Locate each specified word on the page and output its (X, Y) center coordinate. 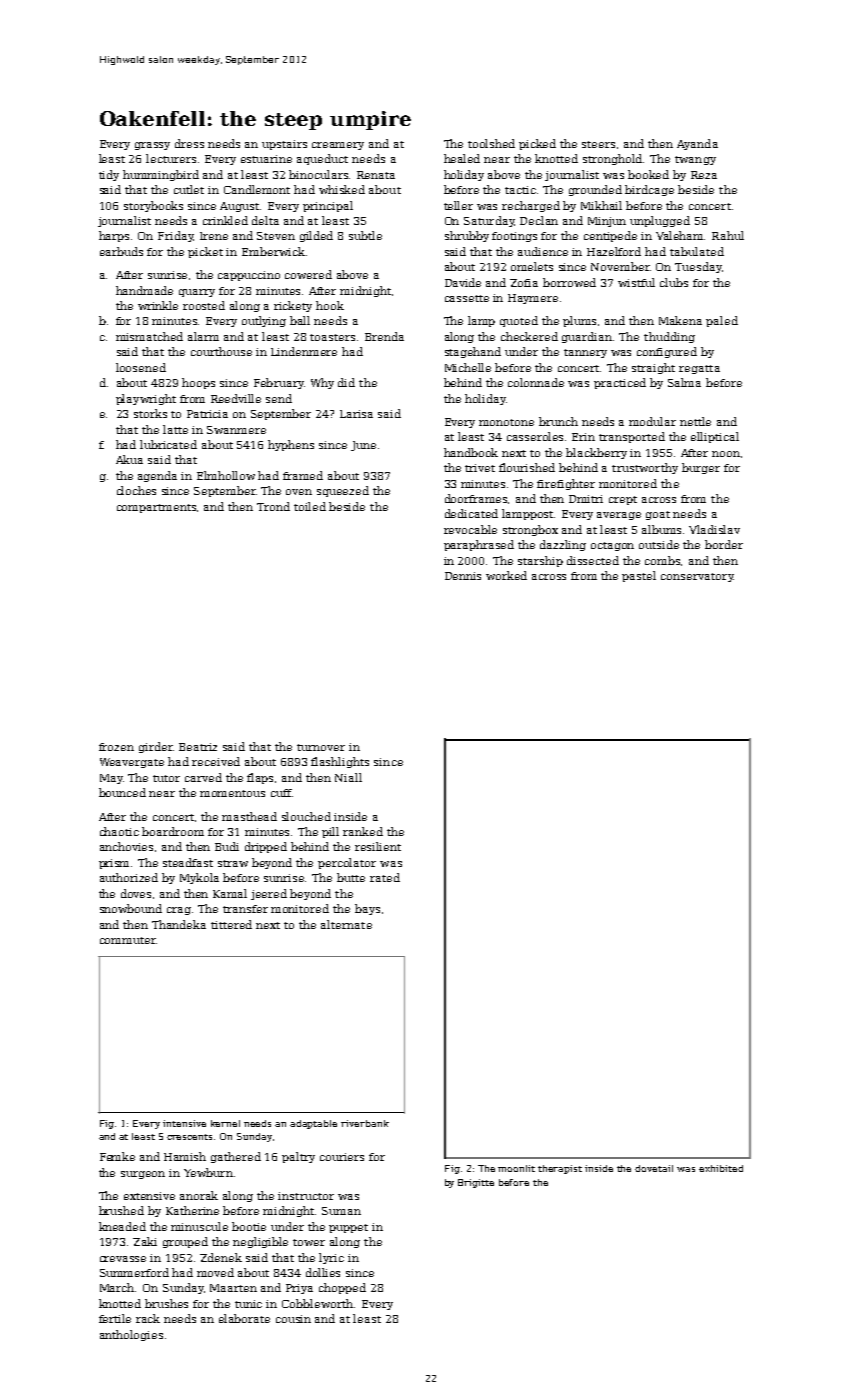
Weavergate (132, 763)
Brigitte (476, 1183)
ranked (363, 831)
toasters (332, 337)
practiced (620, 383)
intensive (184, 1123)
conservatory (697, 577)
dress (189, 143)
